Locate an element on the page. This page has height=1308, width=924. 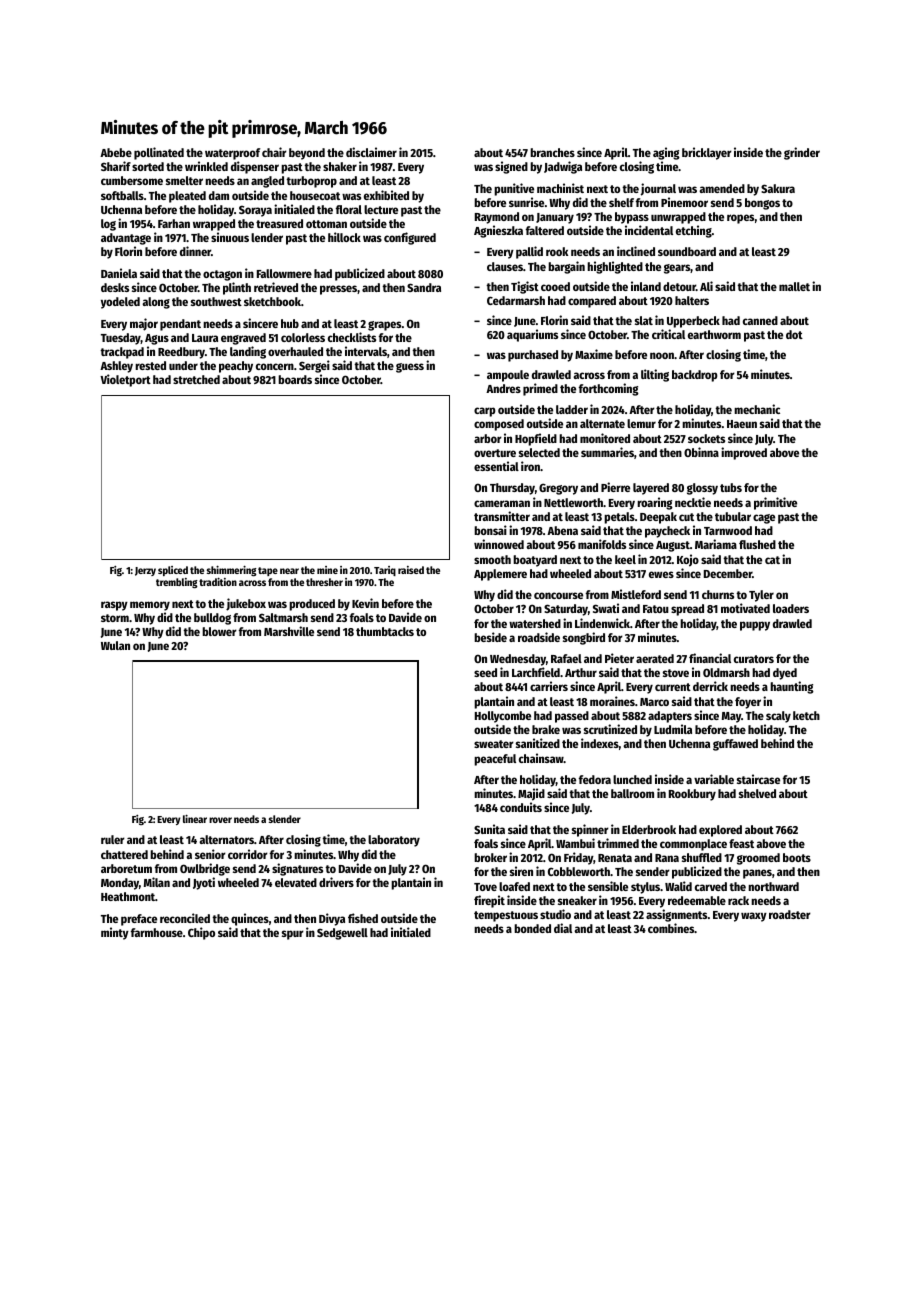
overture is located at coordinates (495, 453).
